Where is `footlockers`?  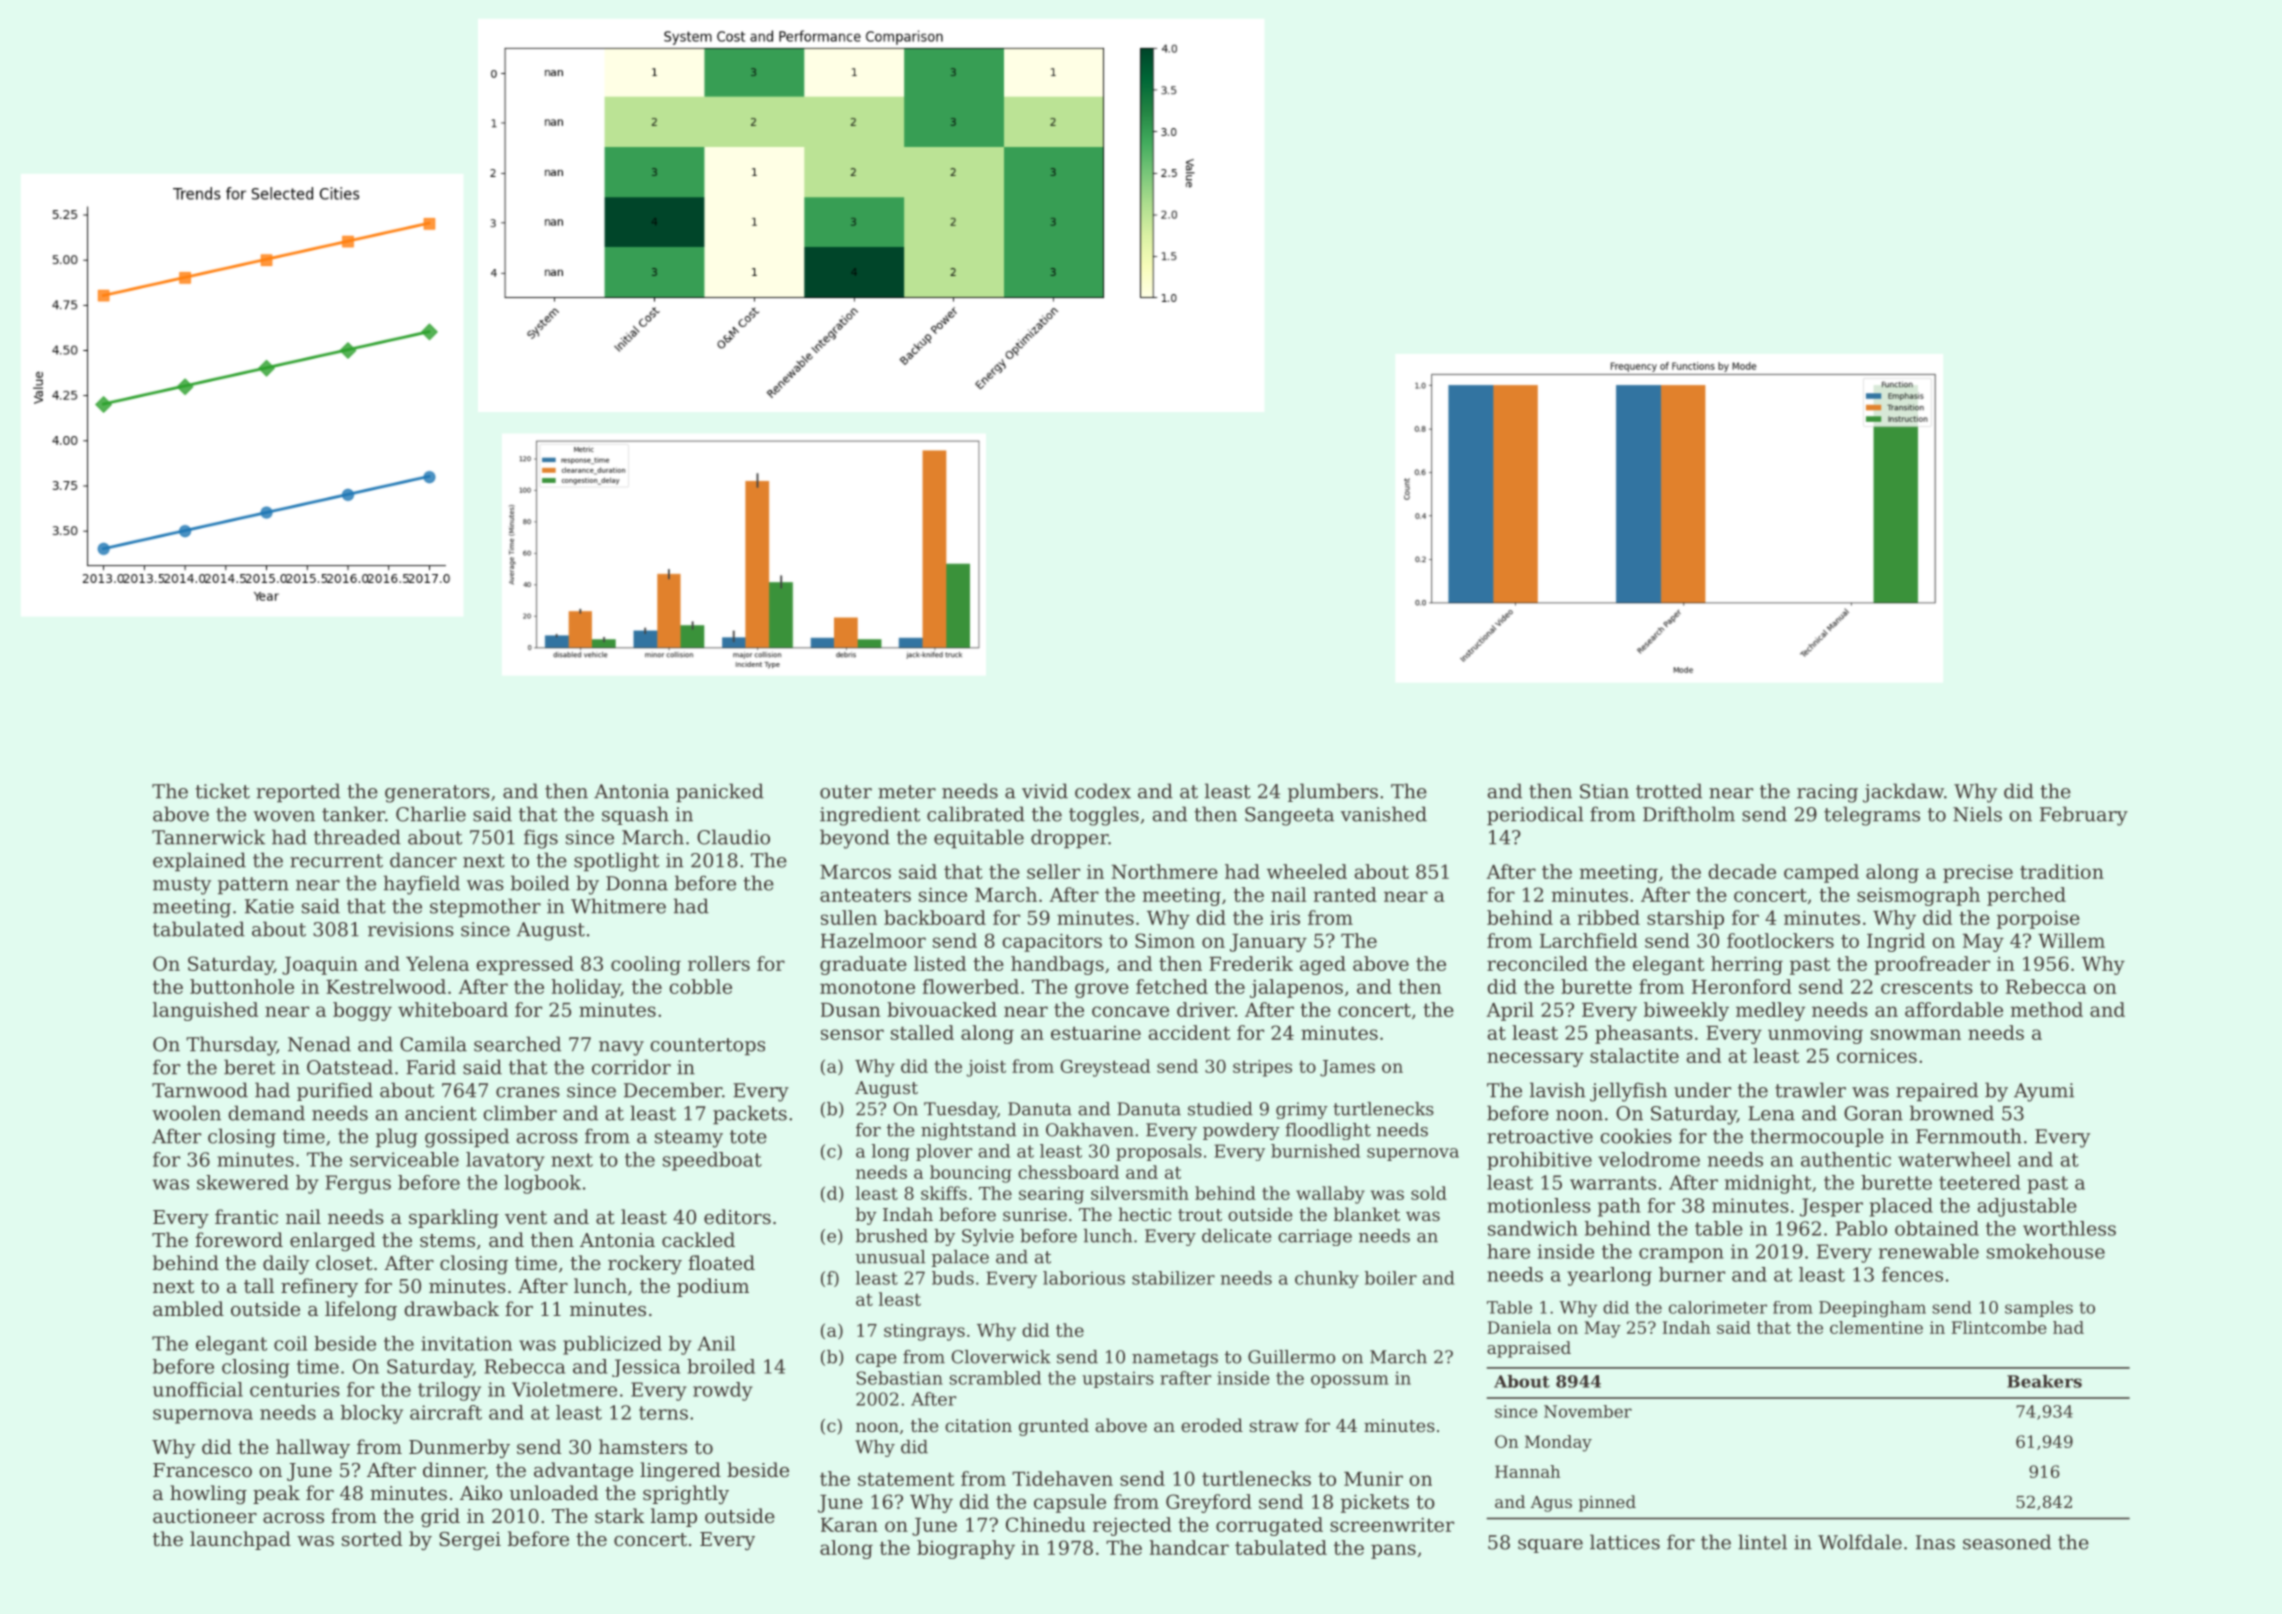 footlockers is located at coordinates (1780, 940).
